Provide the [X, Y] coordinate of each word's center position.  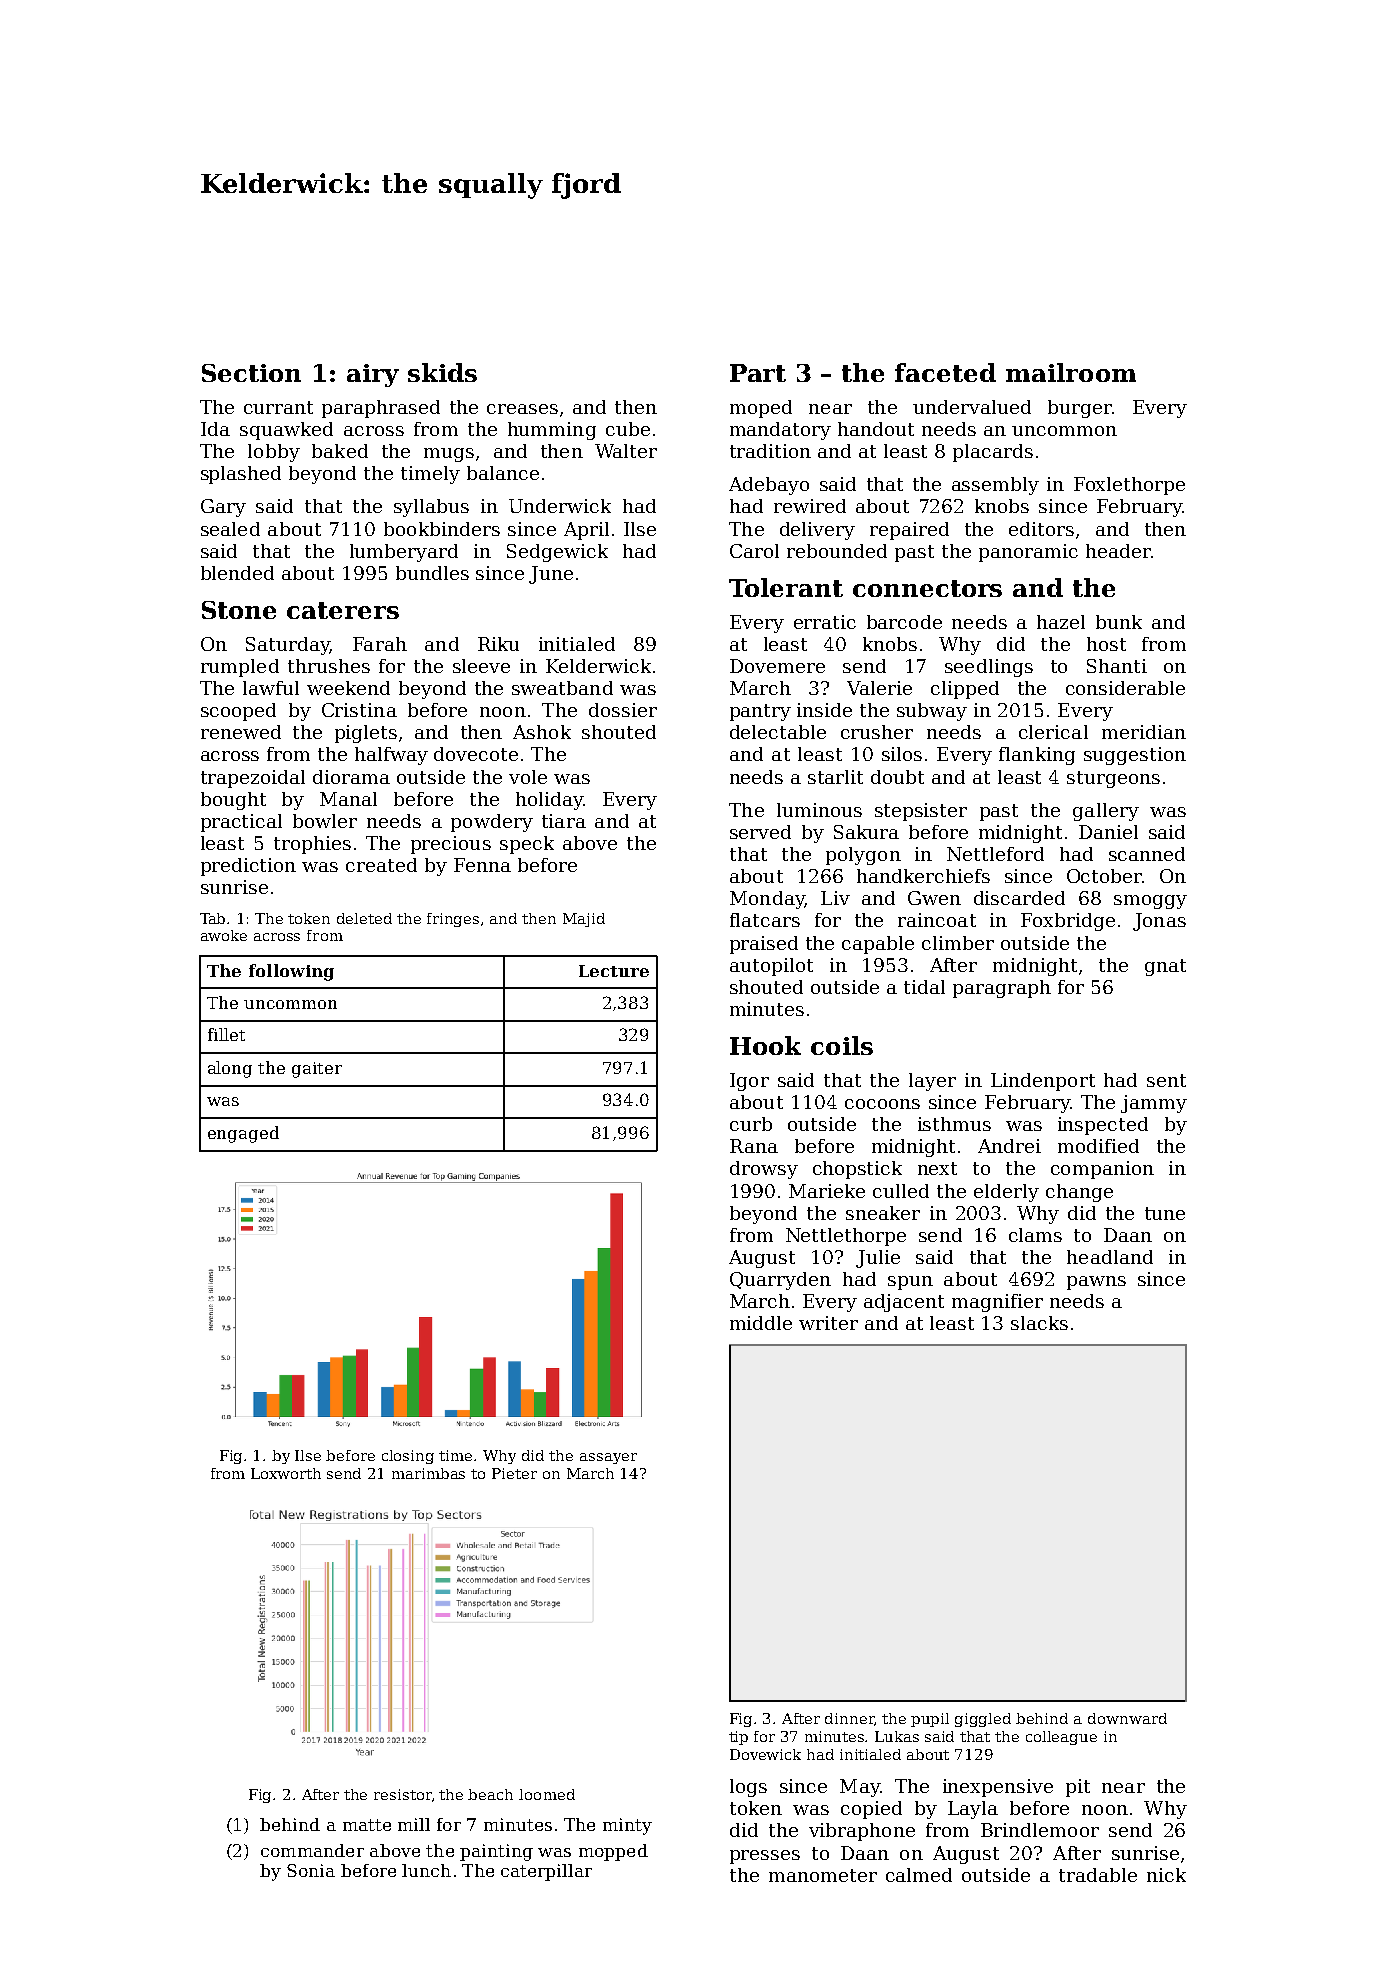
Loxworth [286, 1473]
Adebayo [769, 486]
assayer [608, 1458]
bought [233, 801]
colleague [1061, 1738]
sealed [230, 529]
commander [312, 1850]
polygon [863, 856]
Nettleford [995, 854]
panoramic [1028, 553]
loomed [547, 1794]
